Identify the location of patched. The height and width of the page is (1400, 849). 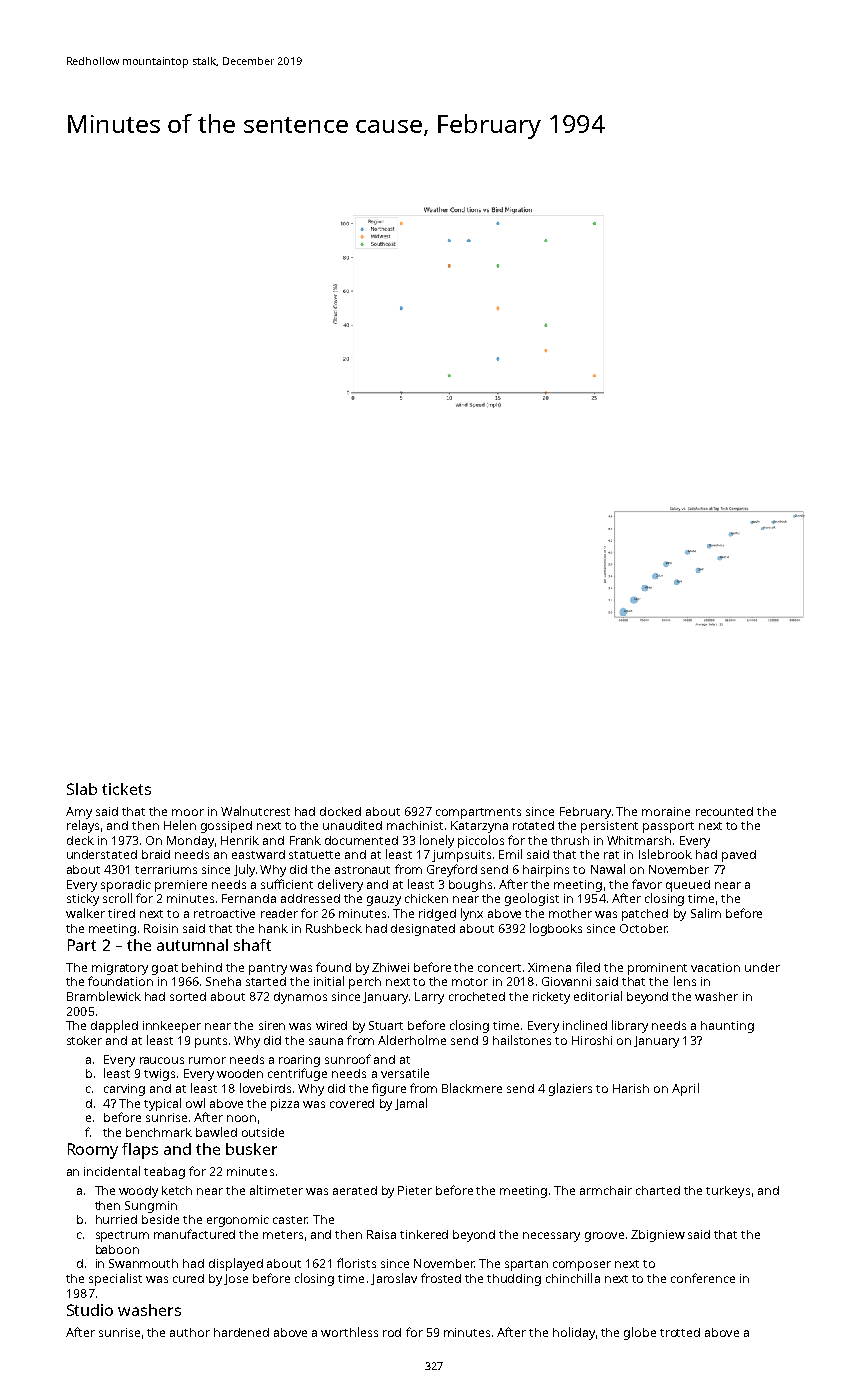
(645, 915).
